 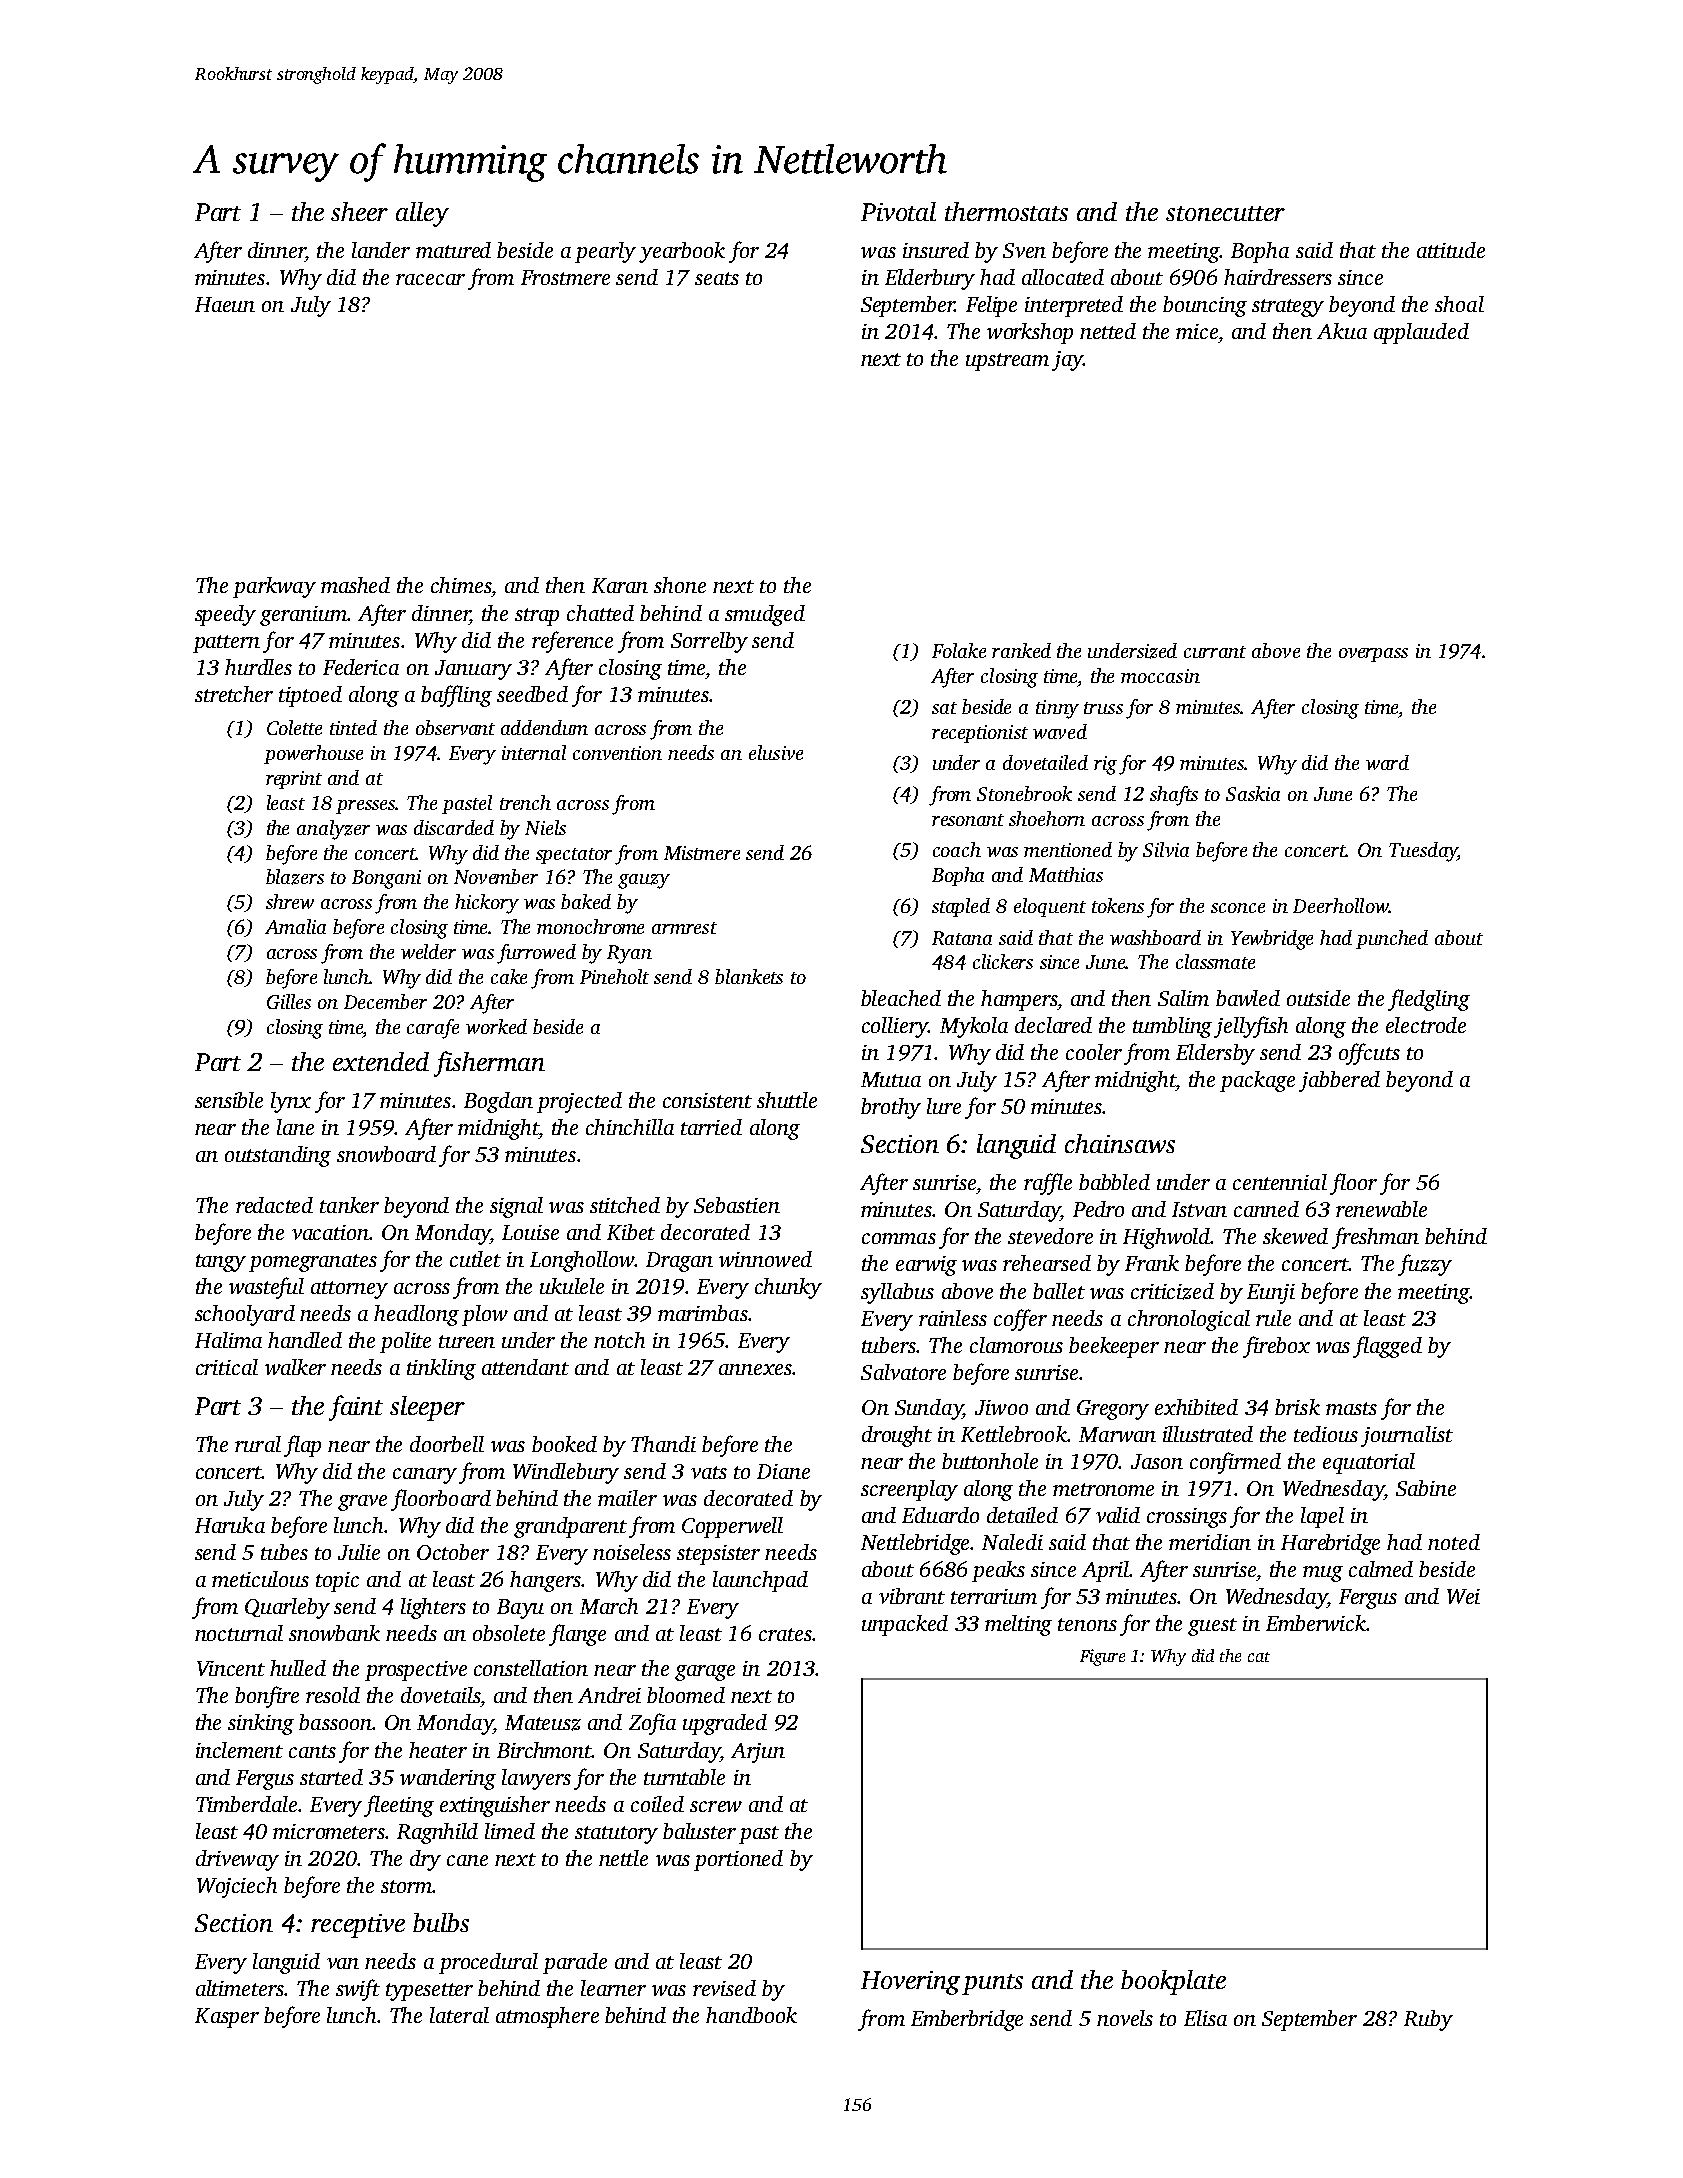 I want to click on Pivotal, so click(x=898, y=211).
